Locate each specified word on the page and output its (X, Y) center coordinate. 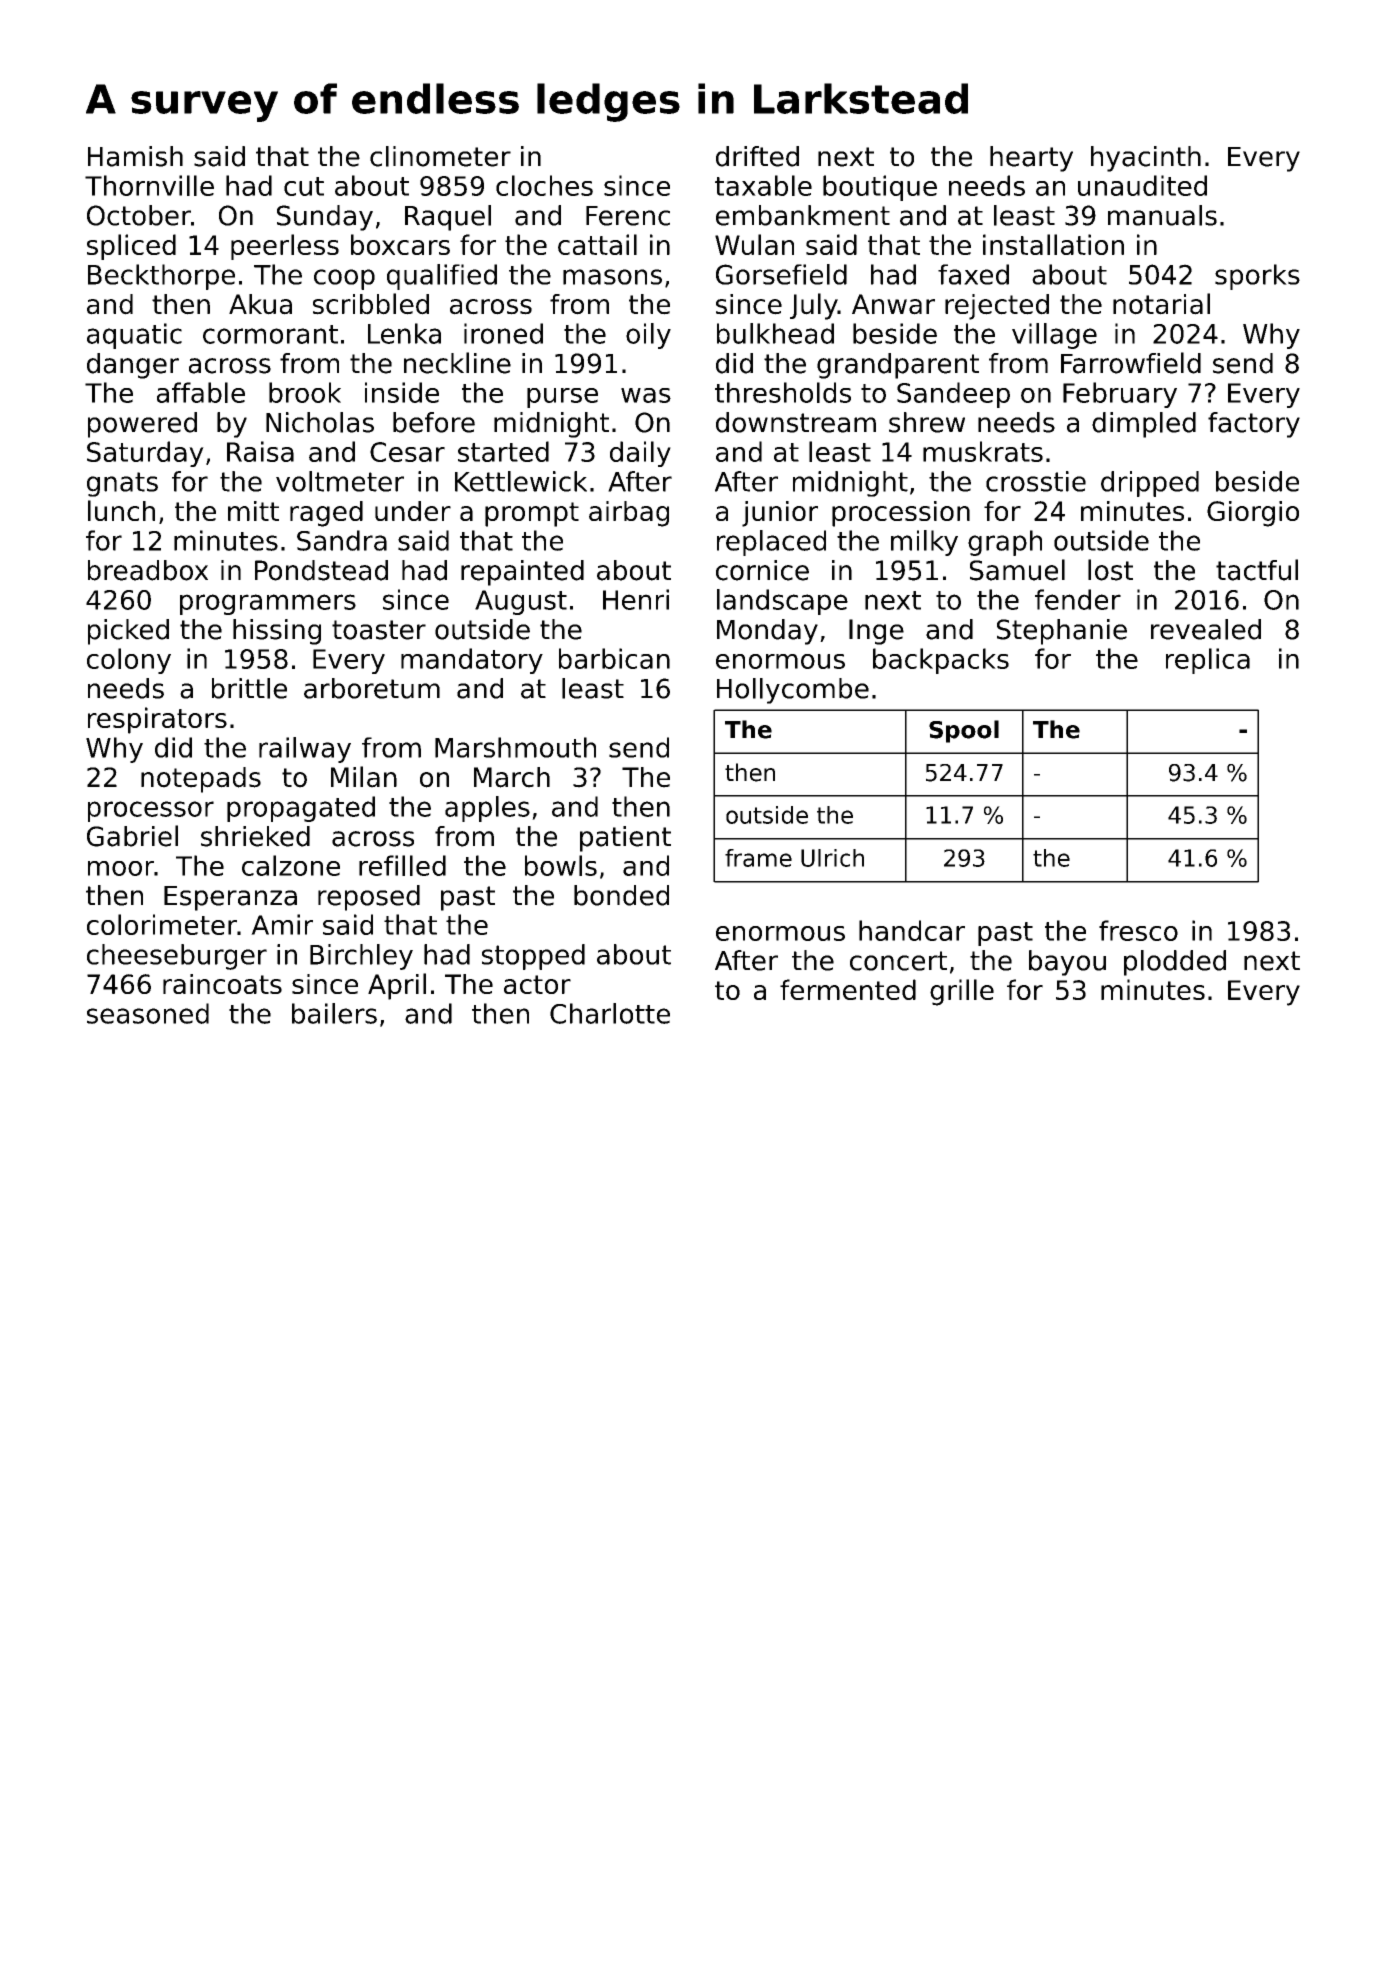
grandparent (898, 366)
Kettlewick (521, 481)
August (521, 602)
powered (142, 425)
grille (962, 992)
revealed (1206, 629)
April (397, 986)
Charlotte (610, 1013)
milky (924, 543)
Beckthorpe (161, 277)
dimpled (1144, 425)
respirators (157, 720)
